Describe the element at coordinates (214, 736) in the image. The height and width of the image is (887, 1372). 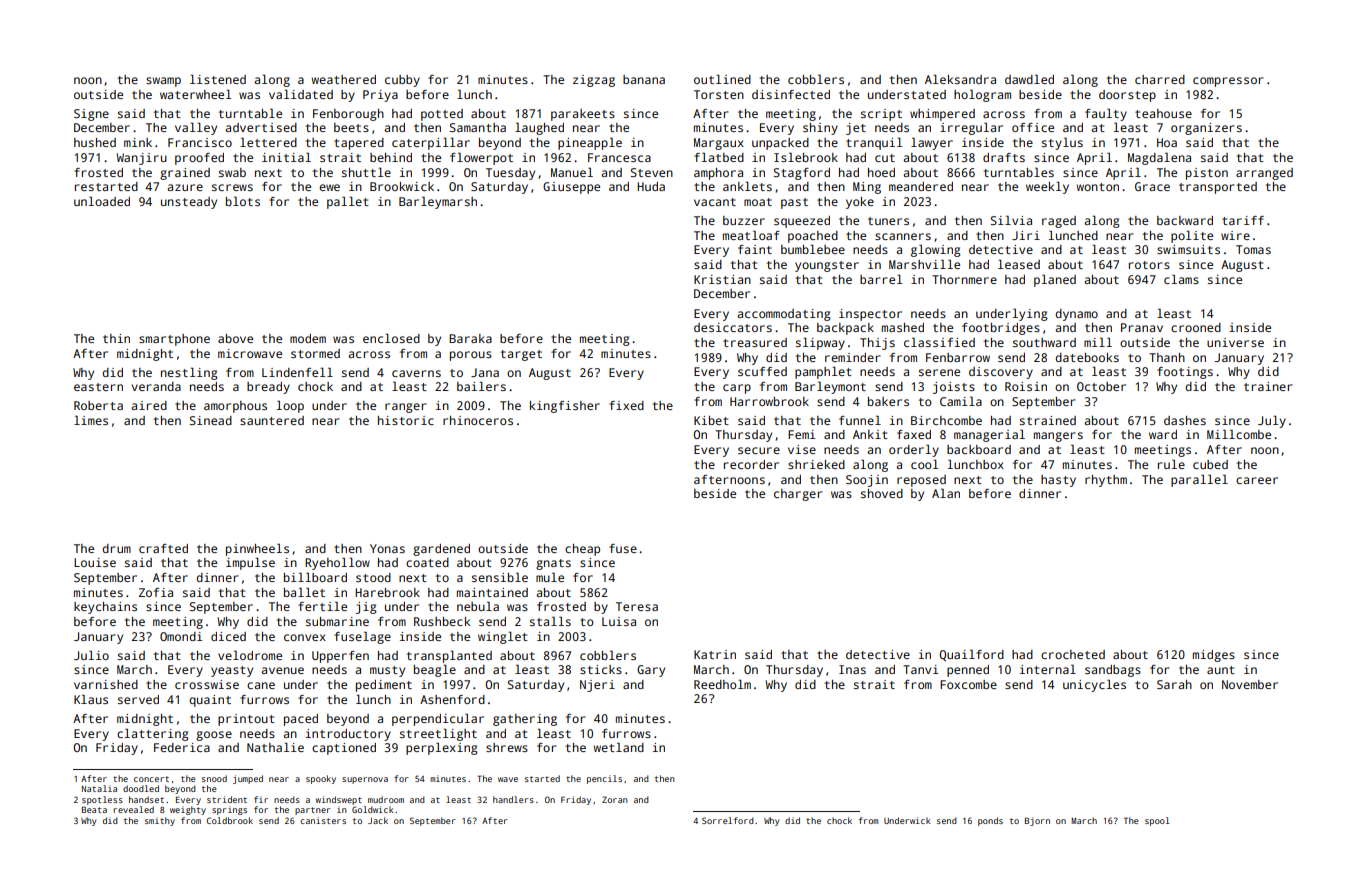
I see `goose` at that location.
